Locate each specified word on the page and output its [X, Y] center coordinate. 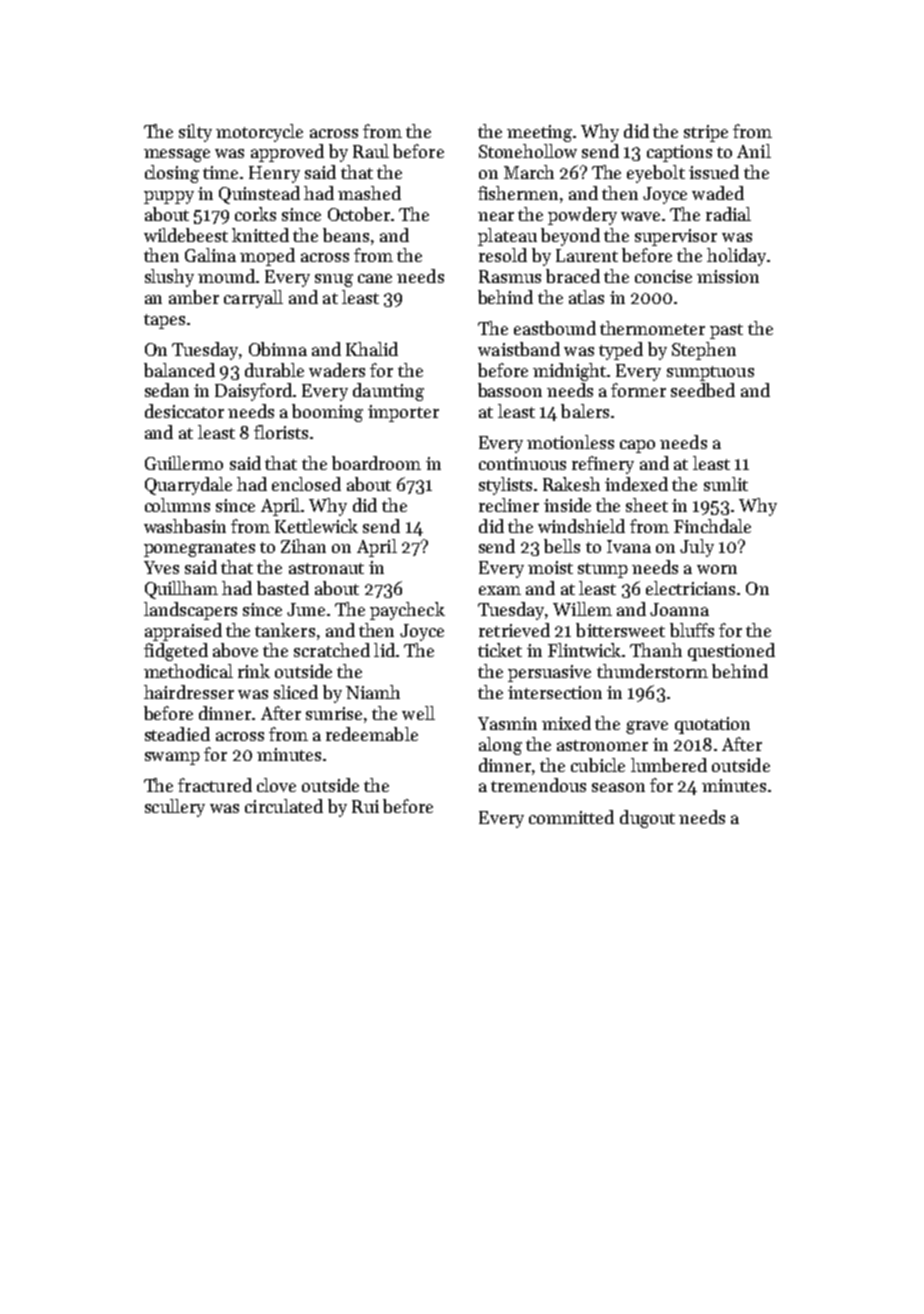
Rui [365, 806]
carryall [253, 299]
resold [503, 255]
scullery [175, 808]
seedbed [703, 390]
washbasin [185, 526]
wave [640, 216]
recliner [509, 505]
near [496, 216]
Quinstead [259, 195]
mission [728, 276]
